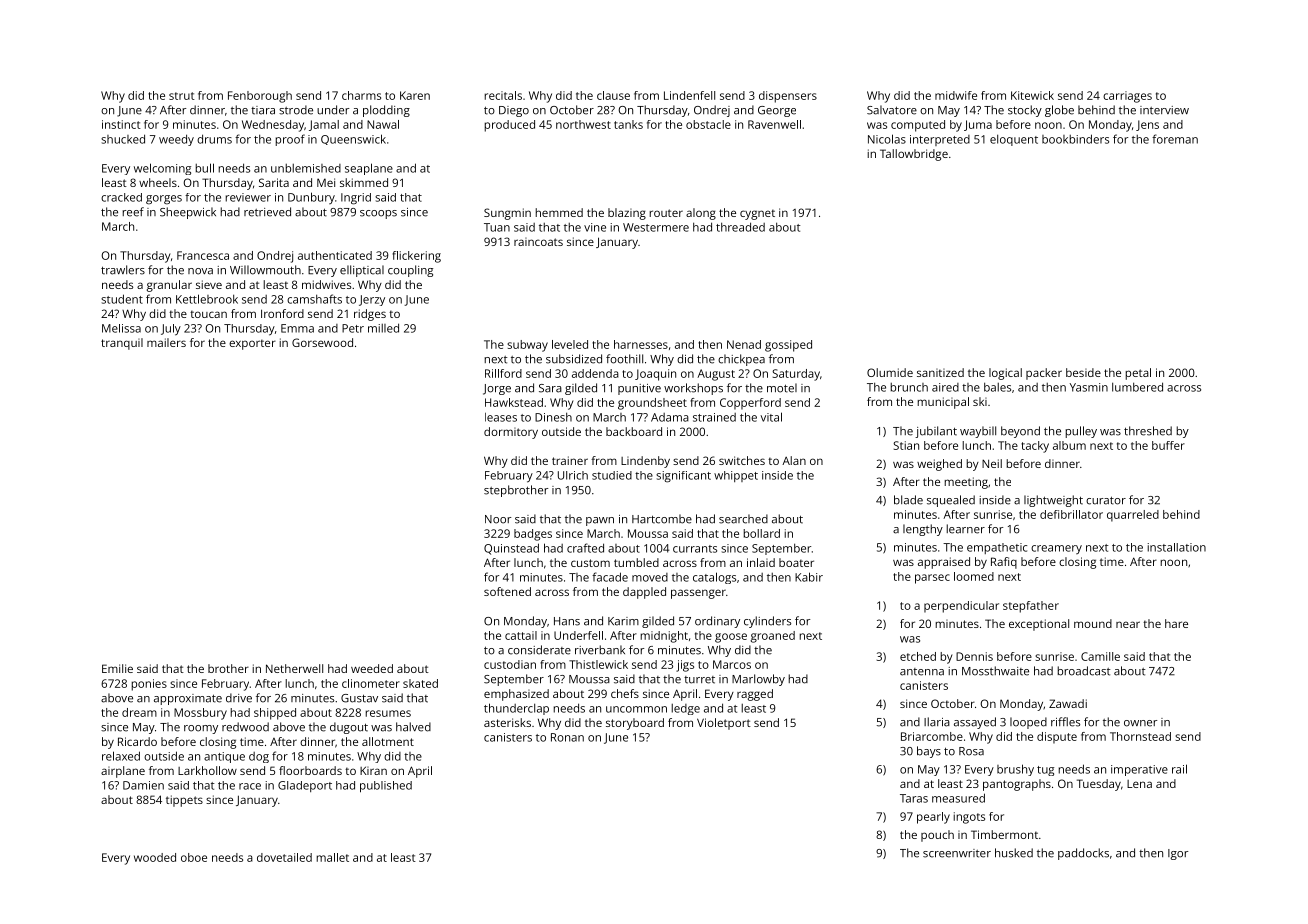 The image size is (1308, 924). I want to click on petal, so click(1138, 374).
